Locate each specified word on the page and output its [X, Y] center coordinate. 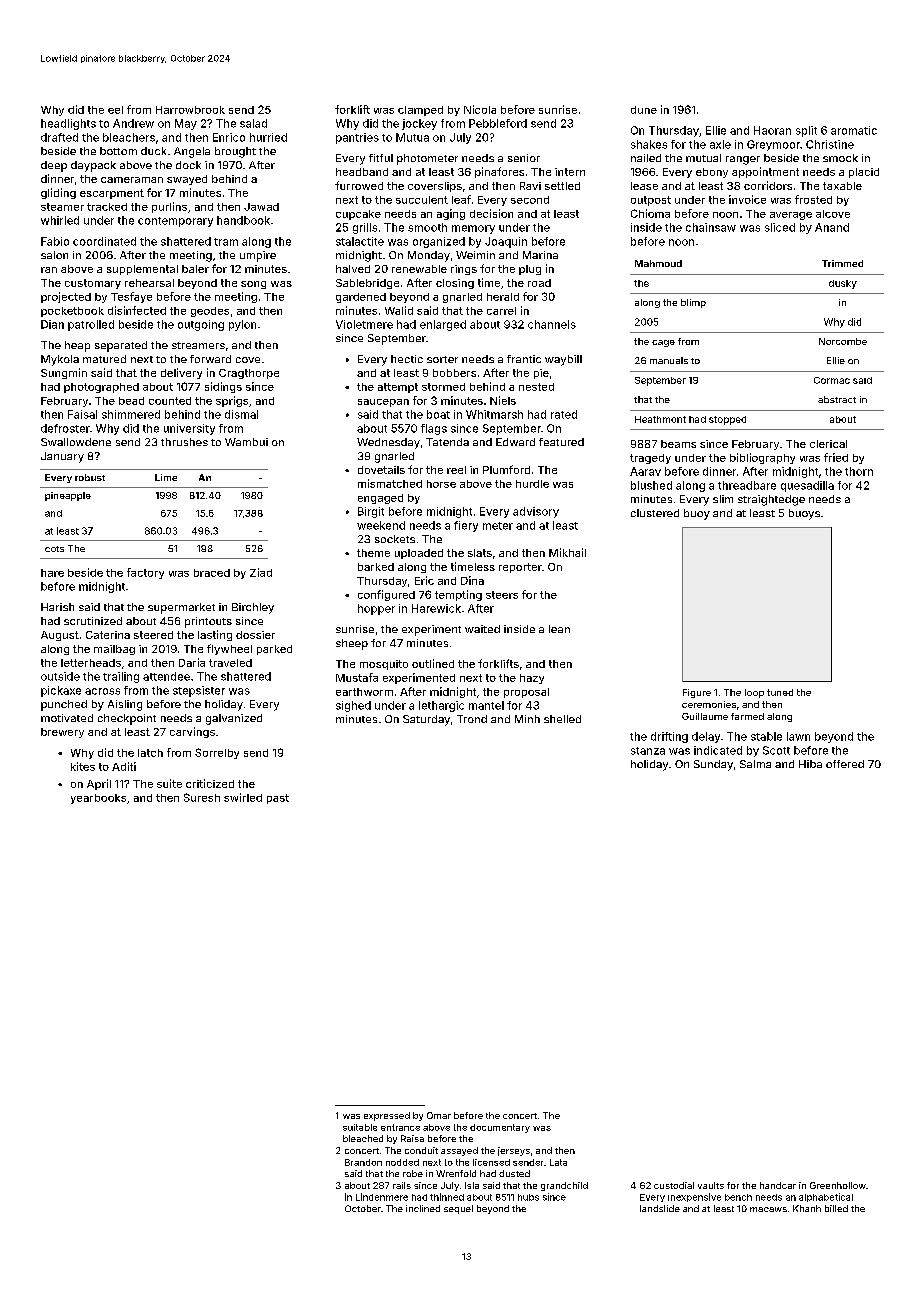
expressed [387, 1116]
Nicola [480, 109]
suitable [360, 1127]
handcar [778, 1185]
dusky [843, 284]
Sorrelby [217, 753]
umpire [258, 256]
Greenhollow [838, 1185]
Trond [472, 719]
